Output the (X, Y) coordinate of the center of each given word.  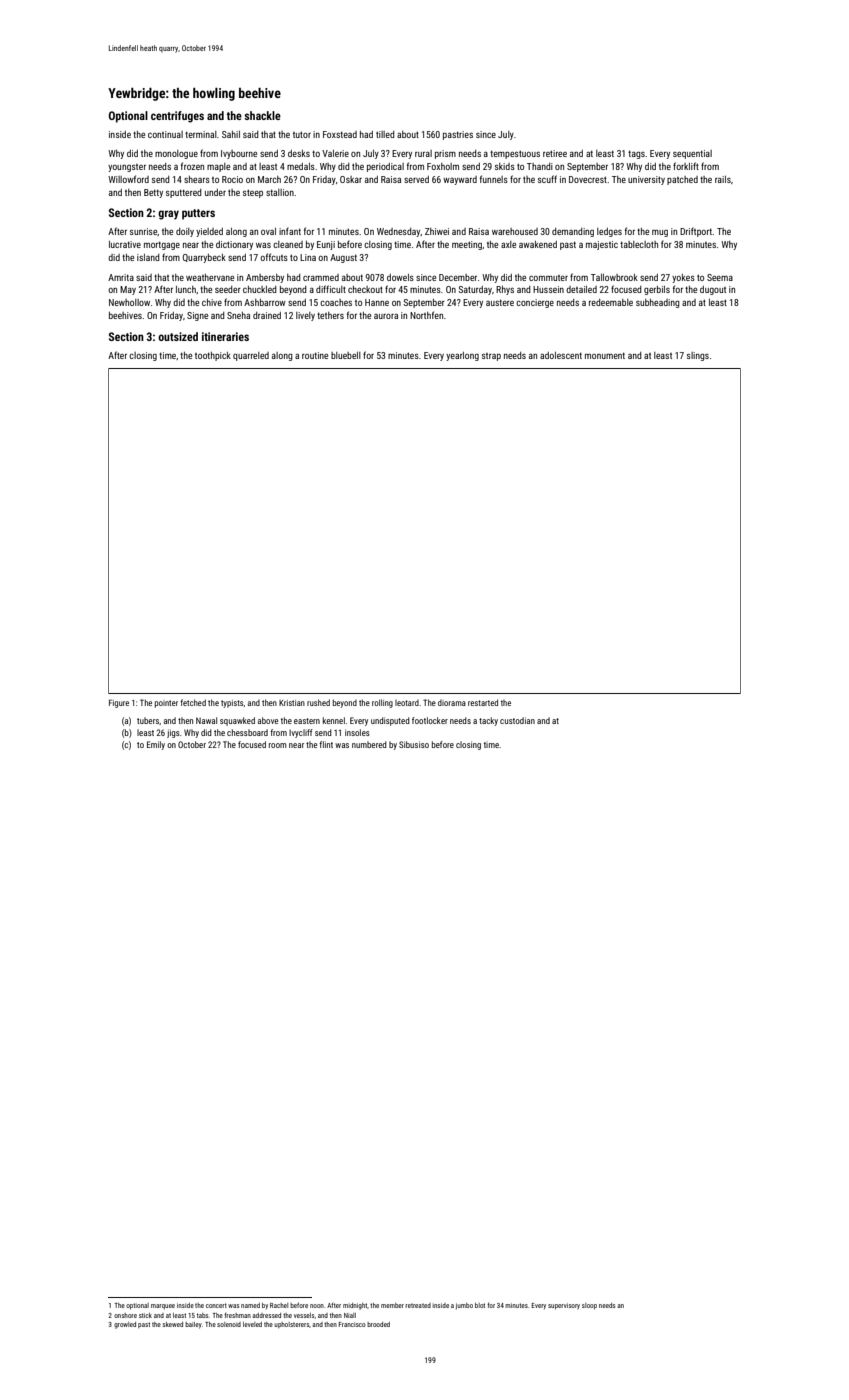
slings (698, 356)
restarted (483, 702)
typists (232, 704)
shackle (262, 115)
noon (317, 1306)
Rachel (279, 1305)
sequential (692, 154)
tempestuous (515, 154)
